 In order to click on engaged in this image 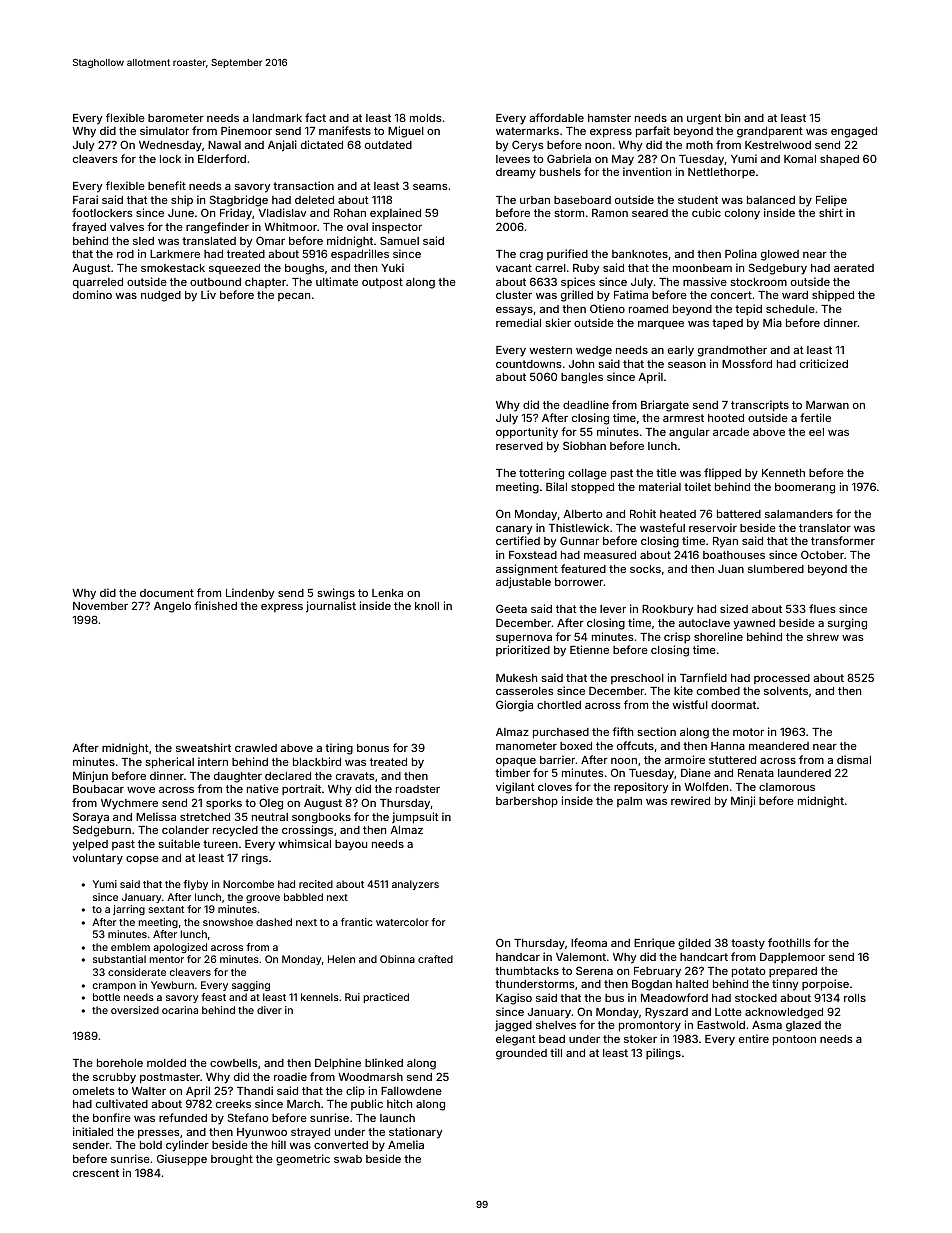, I will do `click(854, 132)`.
